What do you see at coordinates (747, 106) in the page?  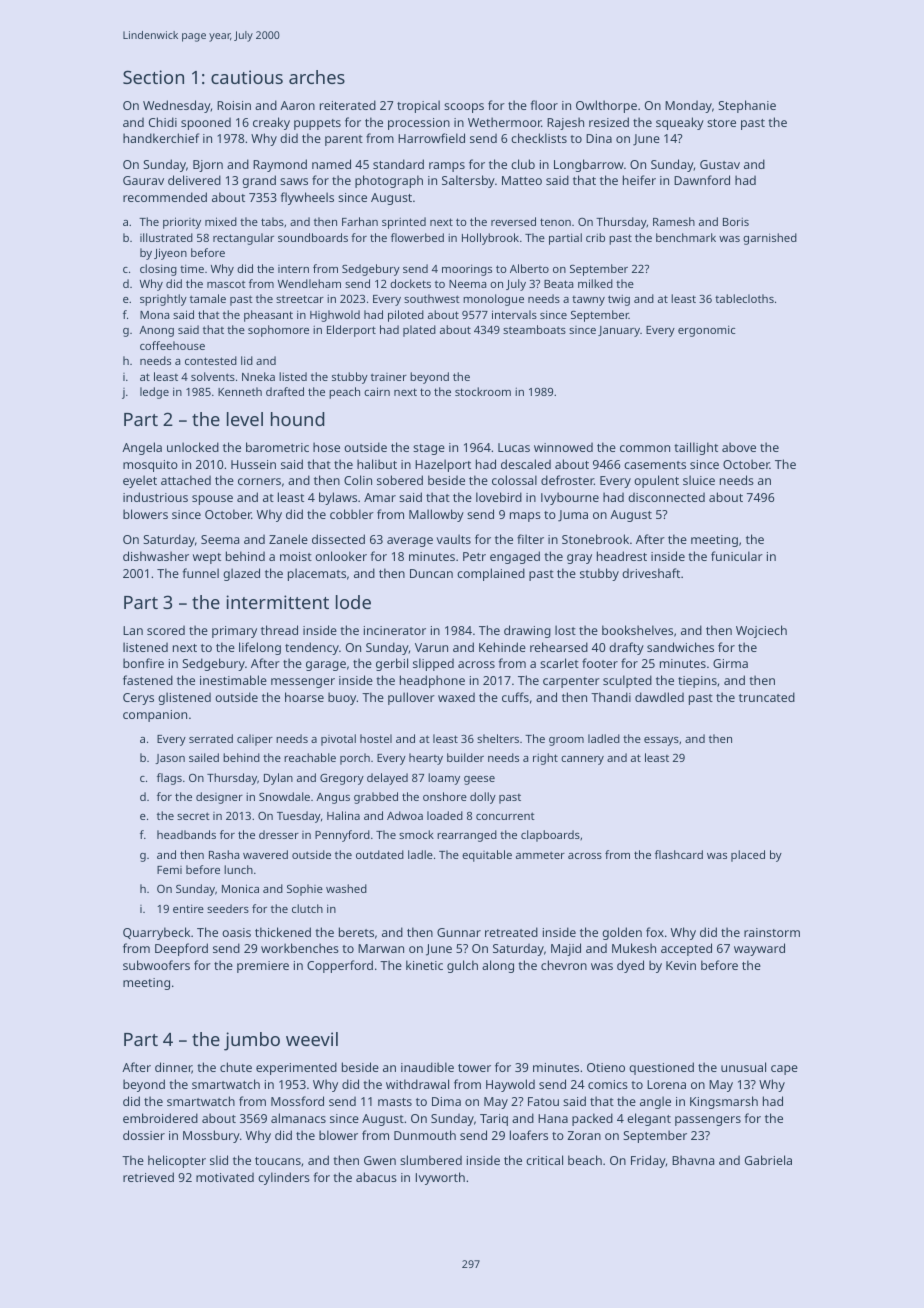 I see `Stephanie` at bounding box center [747, 106].
